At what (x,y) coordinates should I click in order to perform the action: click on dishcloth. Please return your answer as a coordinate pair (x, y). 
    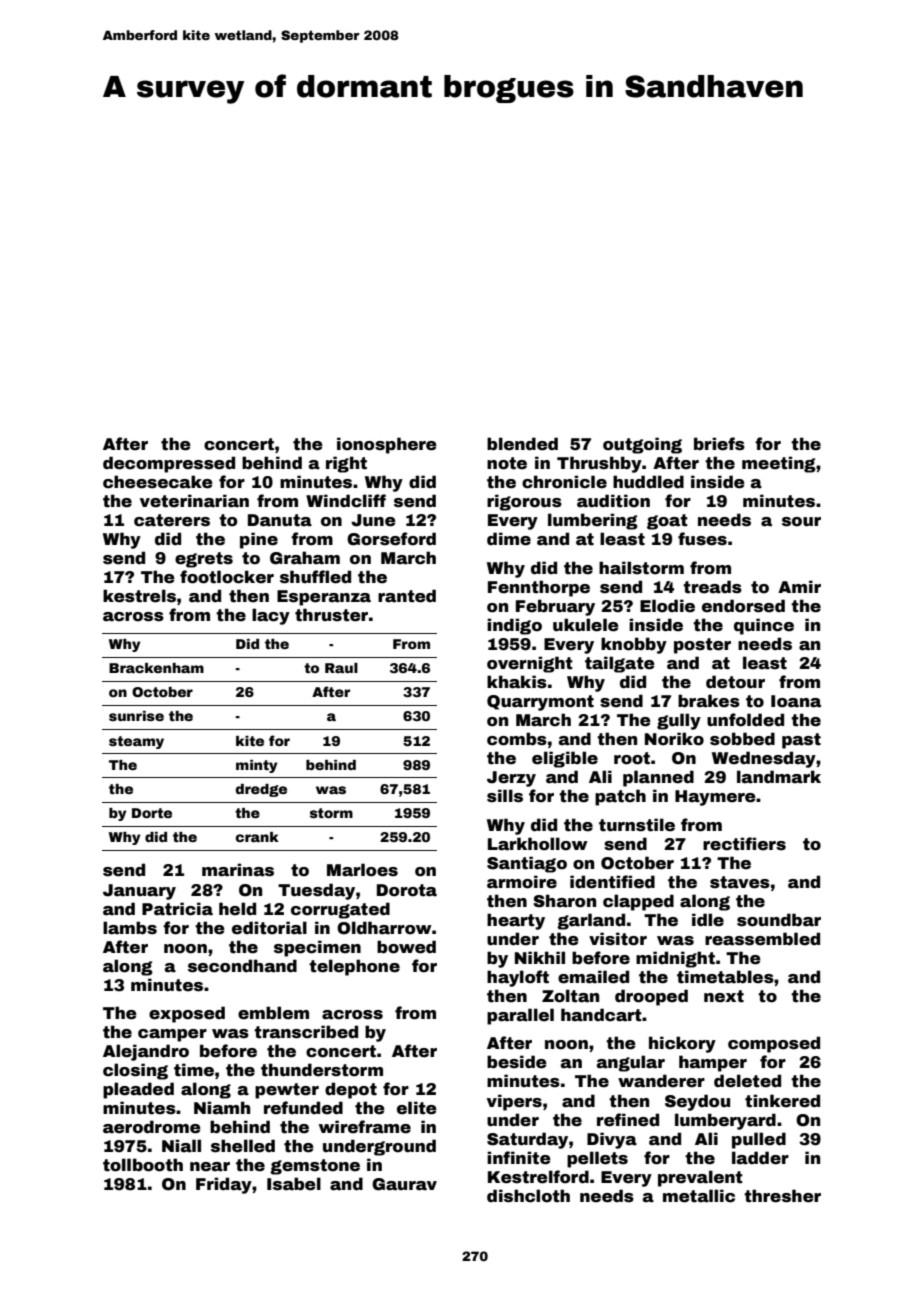
    Looking at the image, I should click on (528, 1196).
